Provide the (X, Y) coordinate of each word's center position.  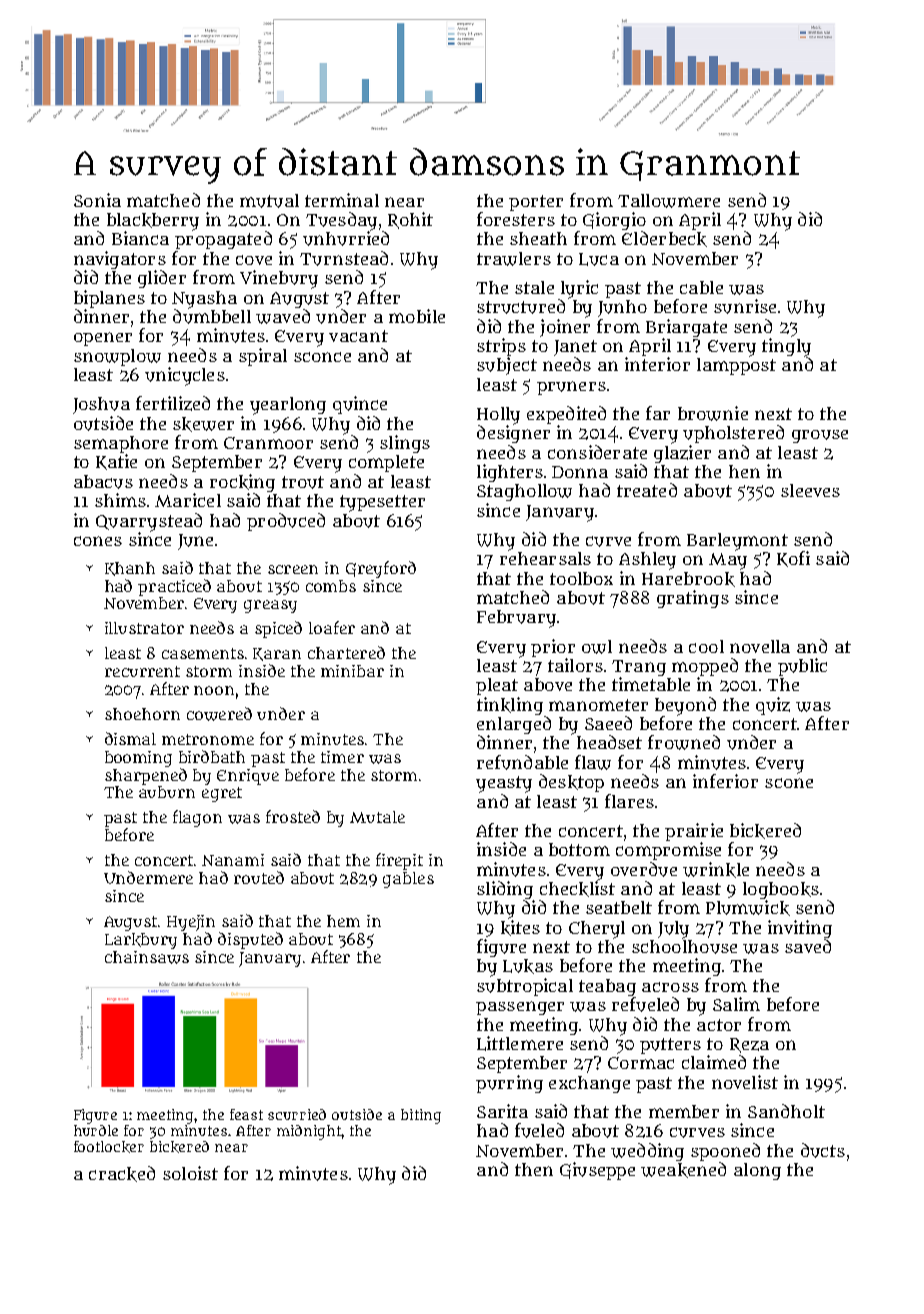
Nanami (233, 860)
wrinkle (716, 870)
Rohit (410, 220)
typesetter (382, 503)
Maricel (188, 500)
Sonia (97, 200)
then (534, 1169)
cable (701, 287)
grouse (820, 436)
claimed (714, 1062)
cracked (122, 1174)
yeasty (504, 784)
